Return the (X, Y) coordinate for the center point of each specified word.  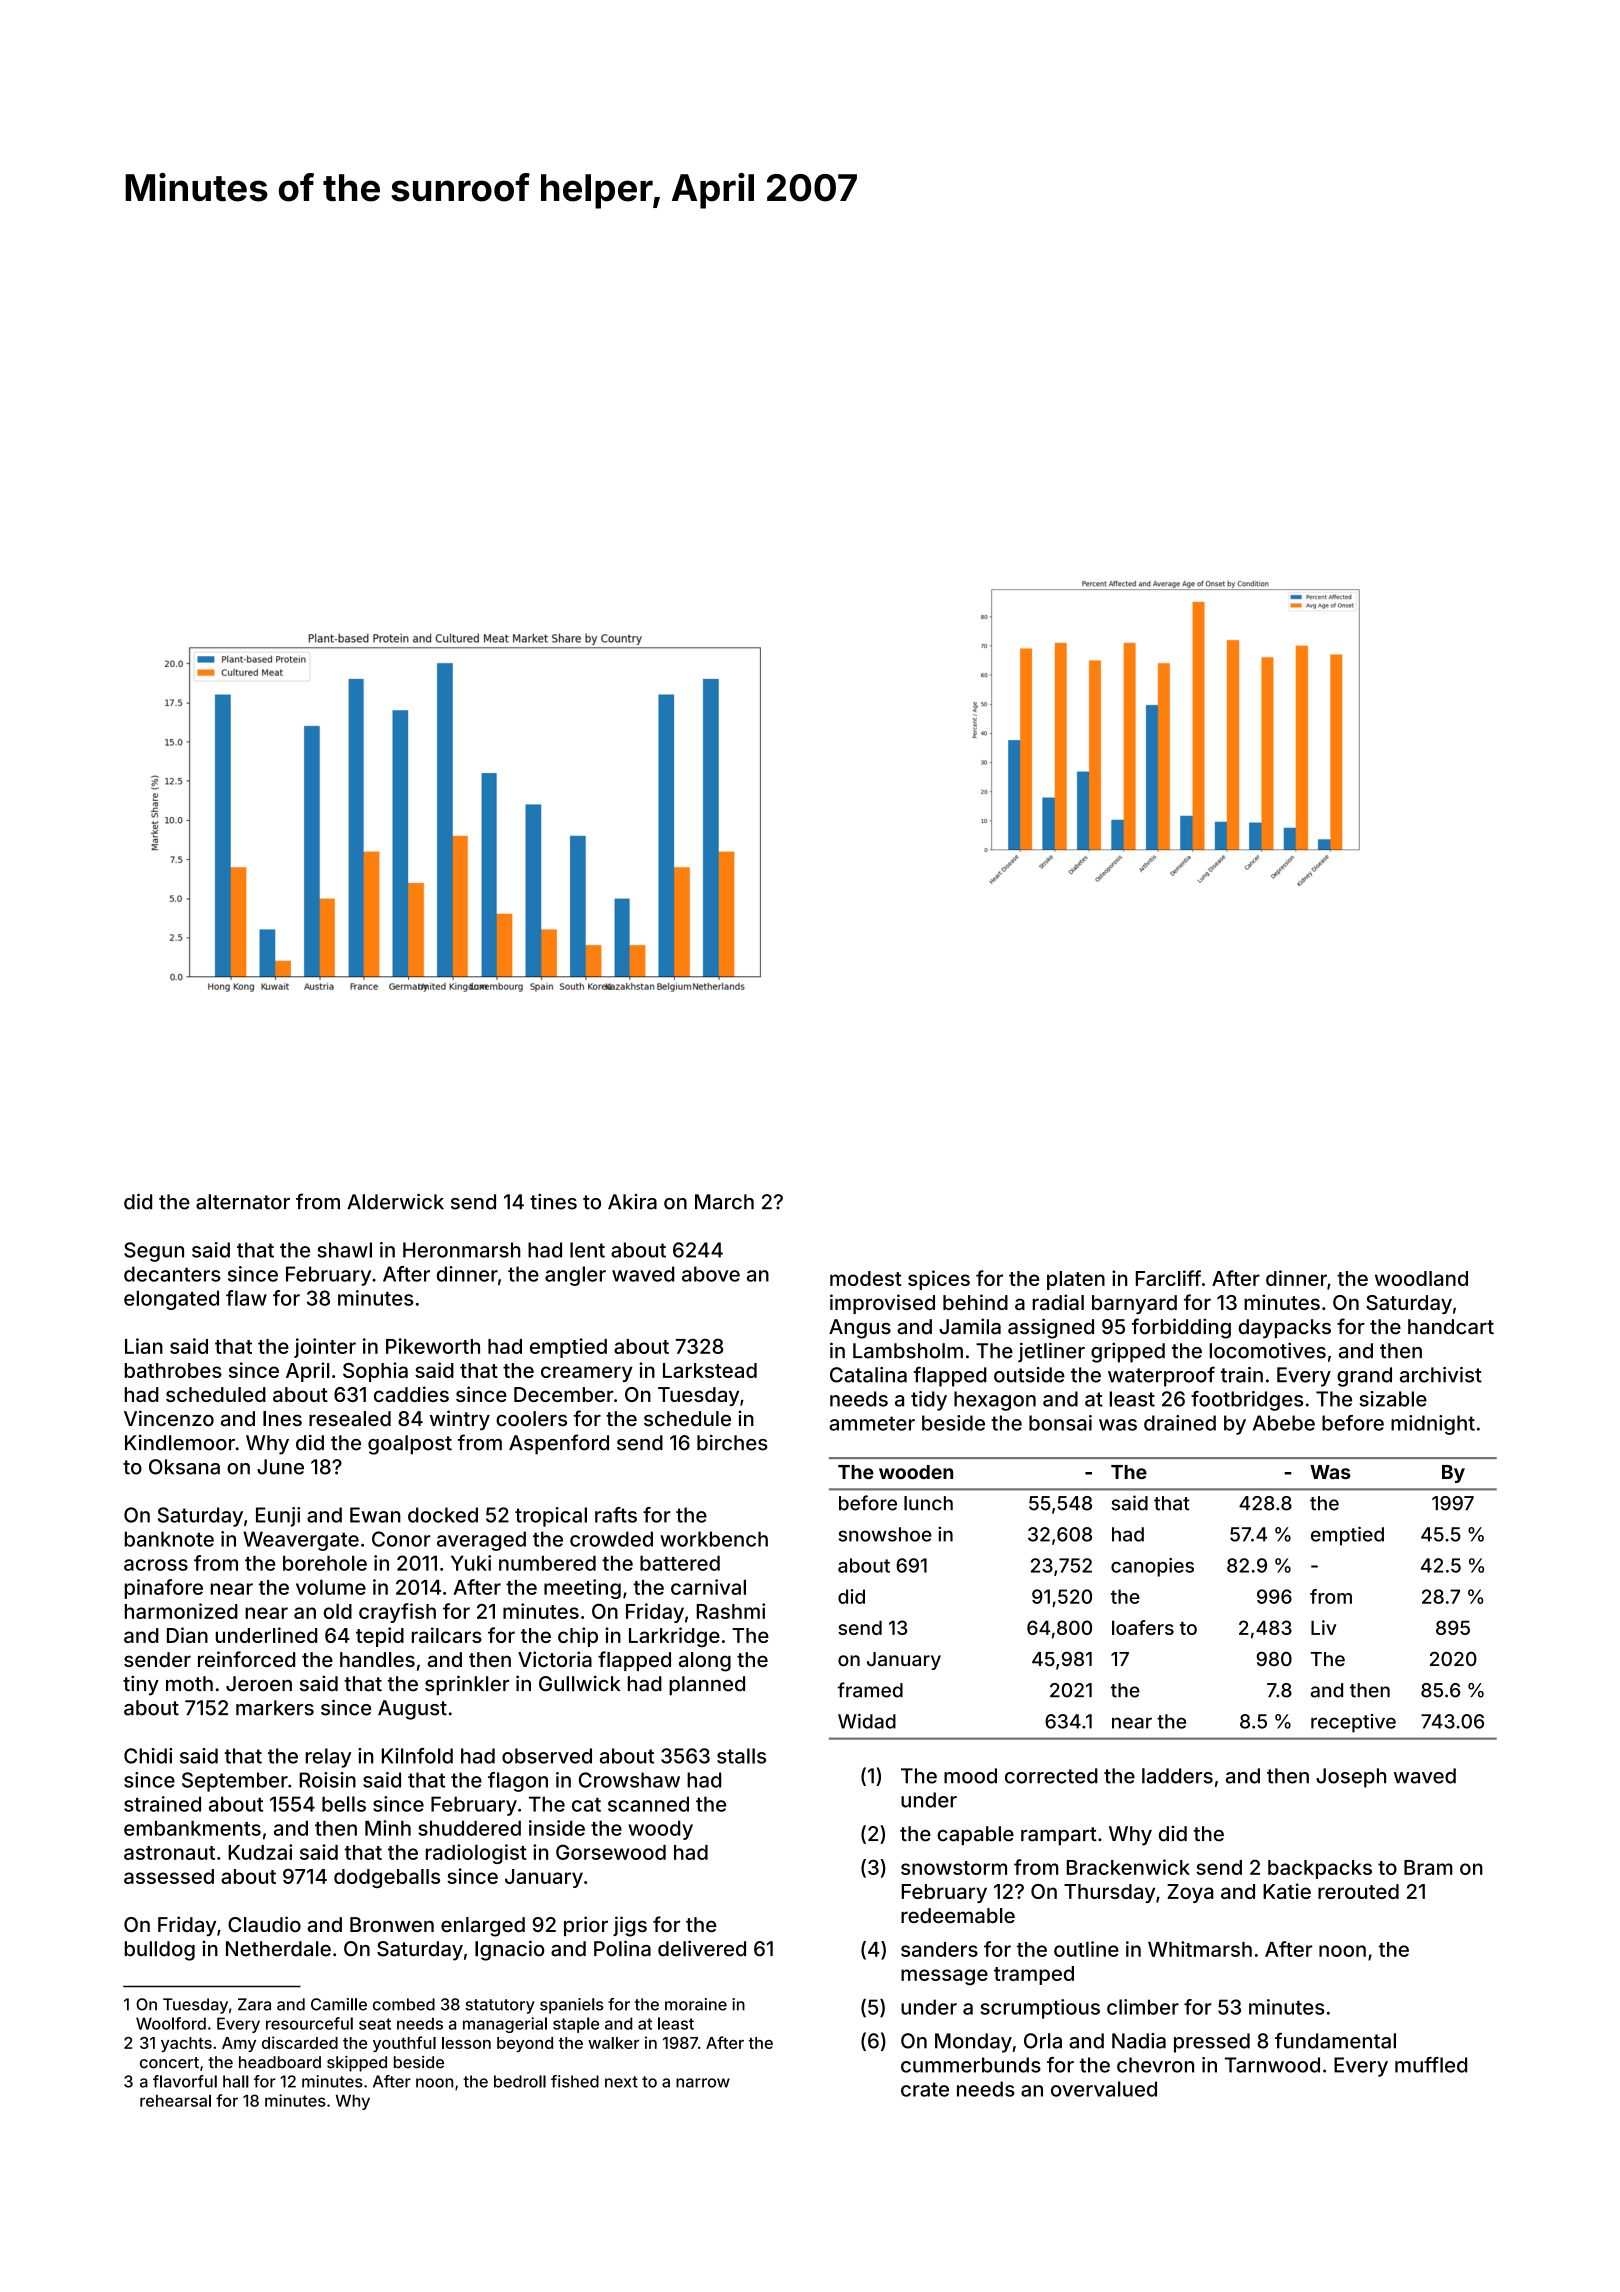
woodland (1421, 1278)
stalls (741, 1756)
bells (344, 1804)
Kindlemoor (180, 1443)
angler (575, 1276)
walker (613, 2043)
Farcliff (1168, 1278)
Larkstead (710, 1370)
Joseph (1351, 1778)
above (711, 1274)
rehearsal (175, 2100)
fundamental (1335, 2040)
